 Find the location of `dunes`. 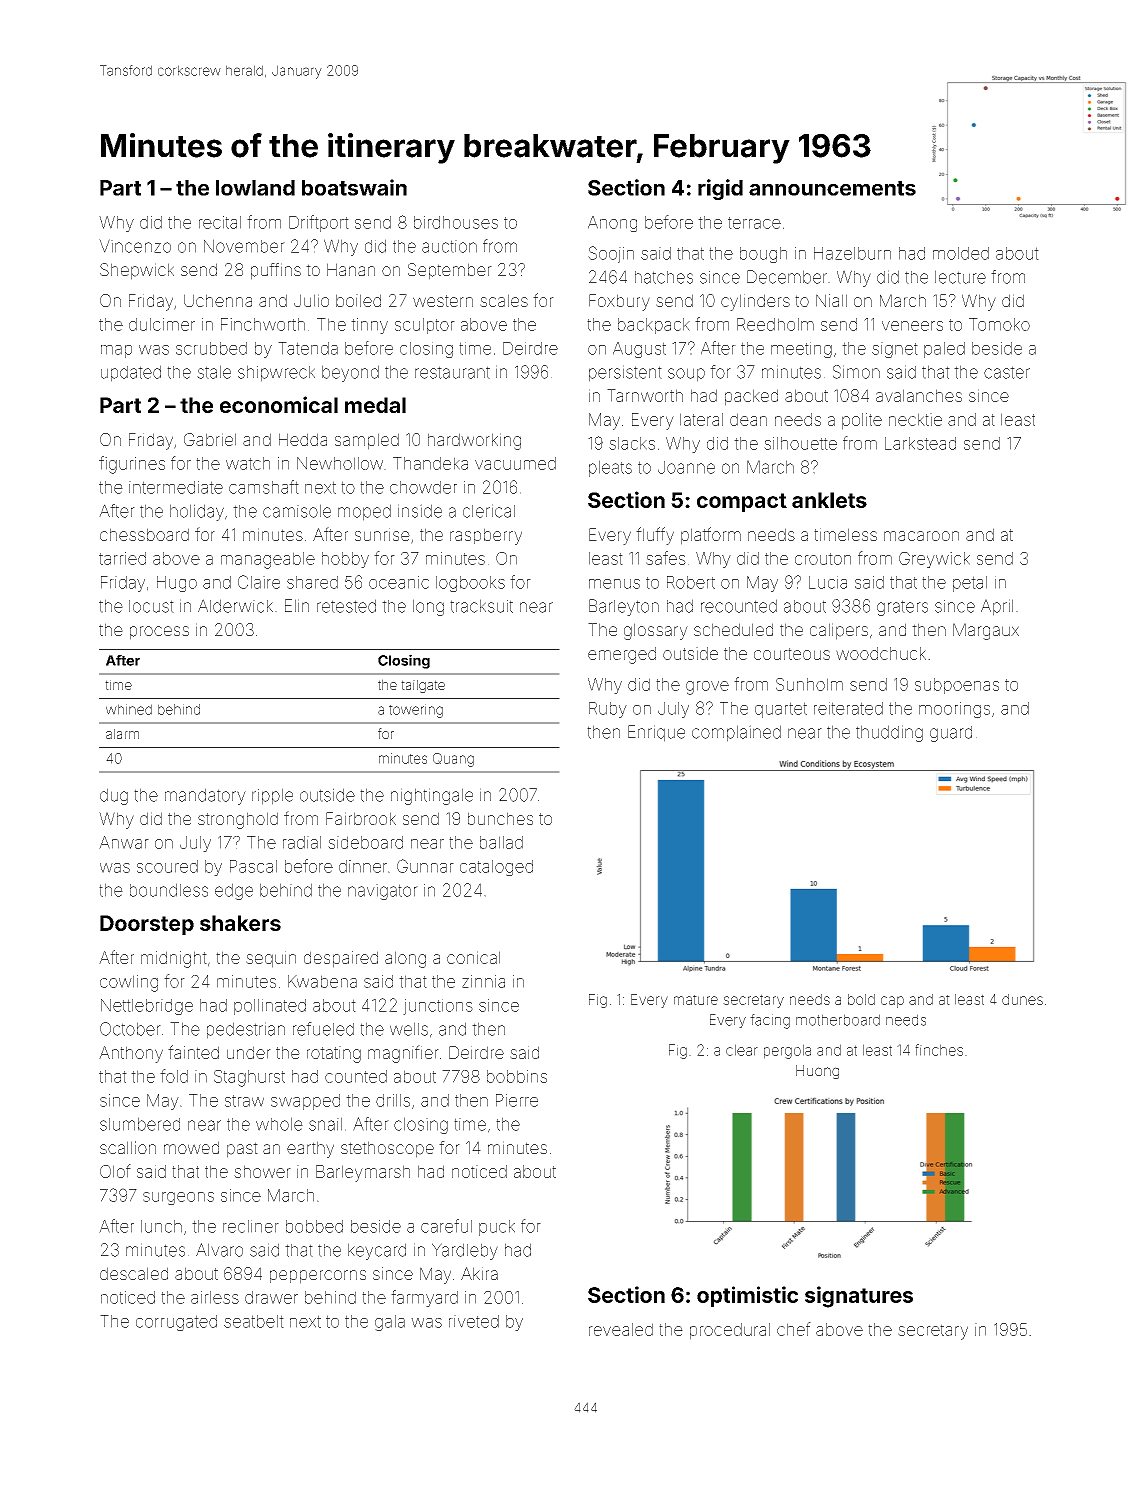

dunes is located at coordinates (1022, 999).
